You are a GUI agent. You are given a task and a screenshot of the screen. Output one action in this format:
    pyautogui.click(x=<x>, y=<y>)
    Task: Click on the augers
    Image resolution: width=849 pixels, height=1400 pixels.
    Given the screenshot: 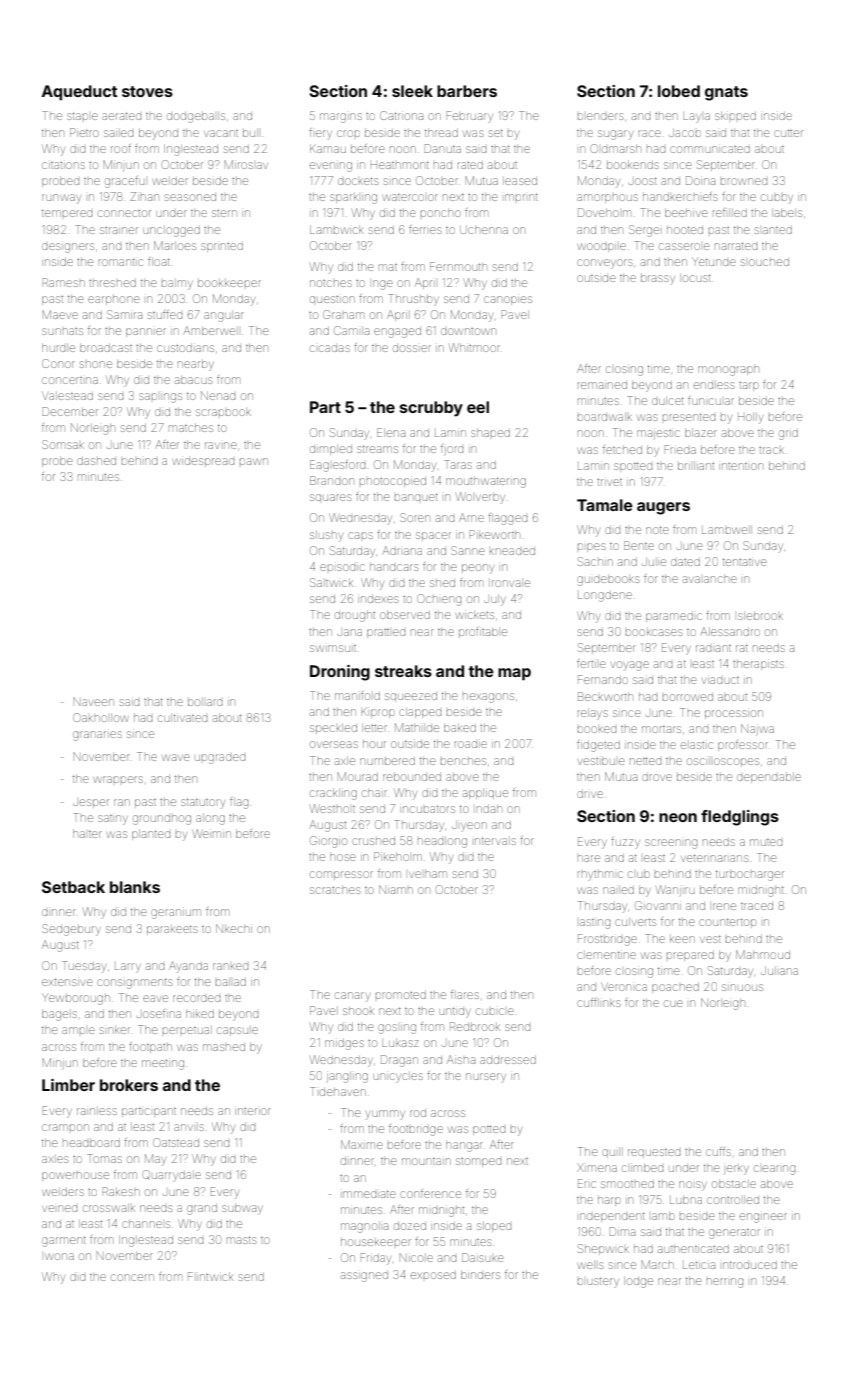 What is the action you would take?
    pyautogui.click(x=663, y=508)
